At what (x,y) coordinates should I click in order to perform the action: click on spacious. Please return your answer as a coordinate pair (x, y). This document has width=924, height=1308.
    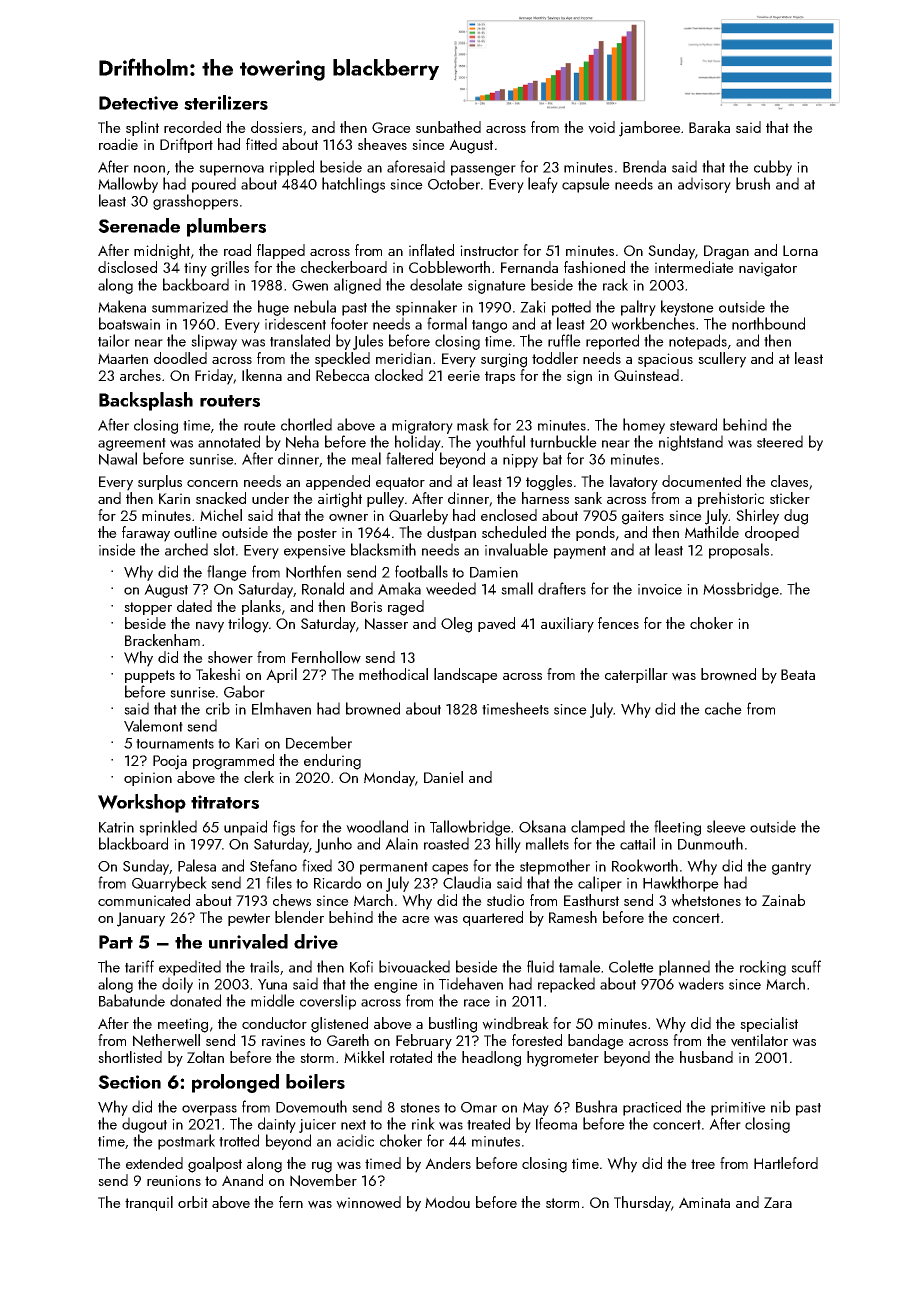
    Looking at the image, I should click on (665, 360).
